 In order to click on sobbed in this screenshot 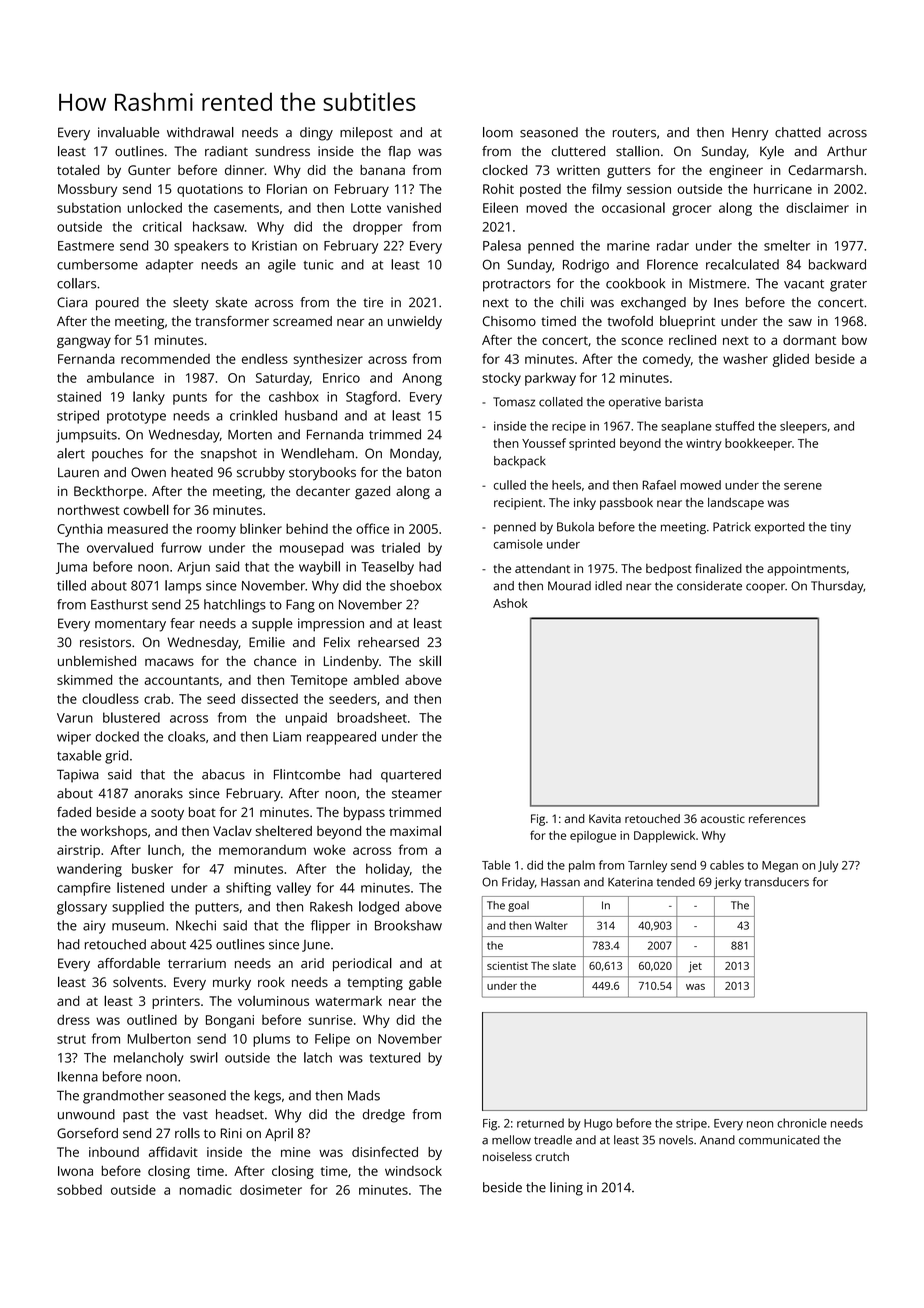, I will do `click(79, 1189)`.
